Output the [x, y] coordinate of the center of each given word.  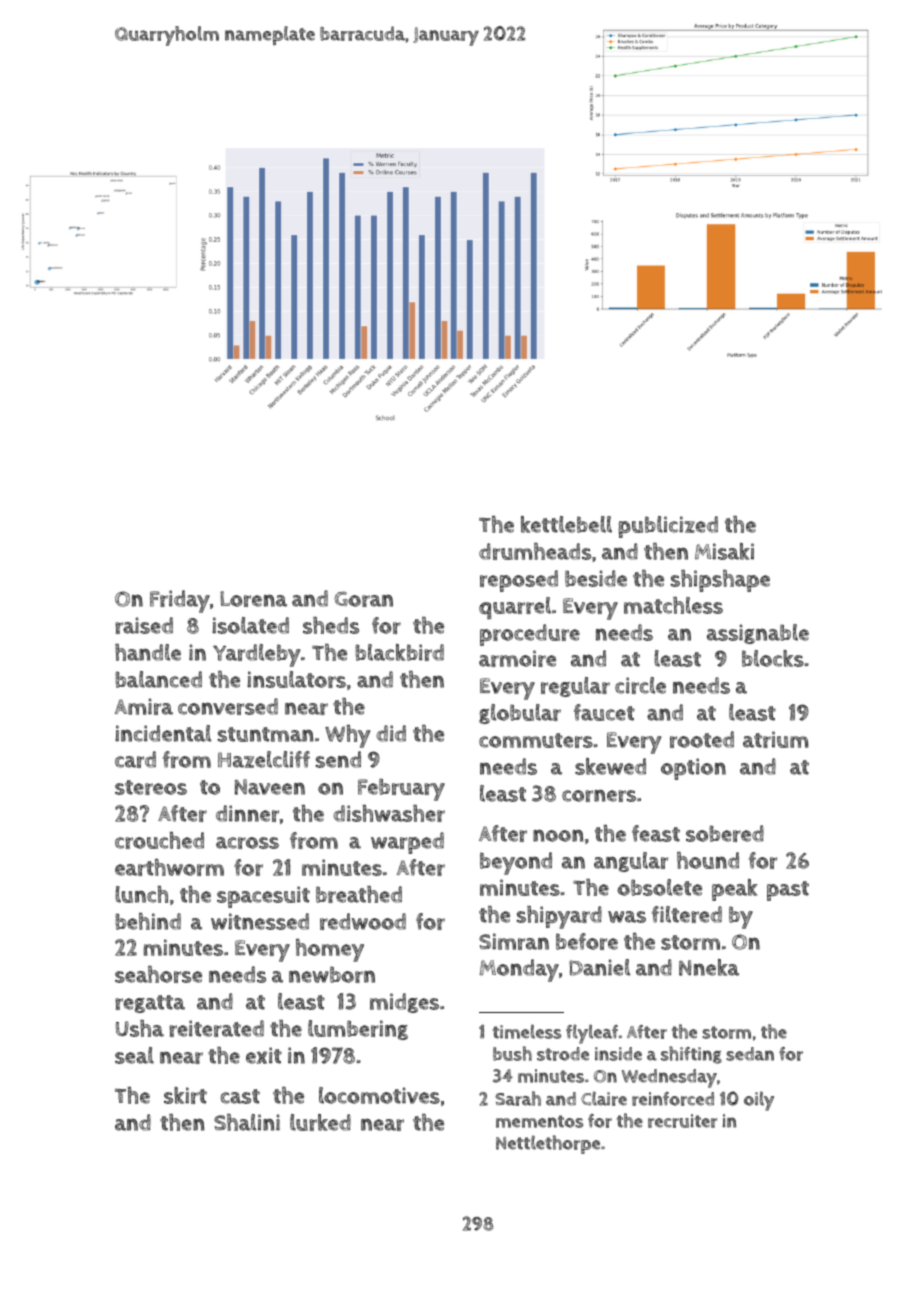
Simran [514, 941]
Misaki [724, 551]
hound [708, 860]
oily [759, 1101]
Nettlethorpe [548, 1144]
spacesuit [263, 897]
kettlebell [566, 524]
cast [240, 1096]
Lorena [253, 599]
